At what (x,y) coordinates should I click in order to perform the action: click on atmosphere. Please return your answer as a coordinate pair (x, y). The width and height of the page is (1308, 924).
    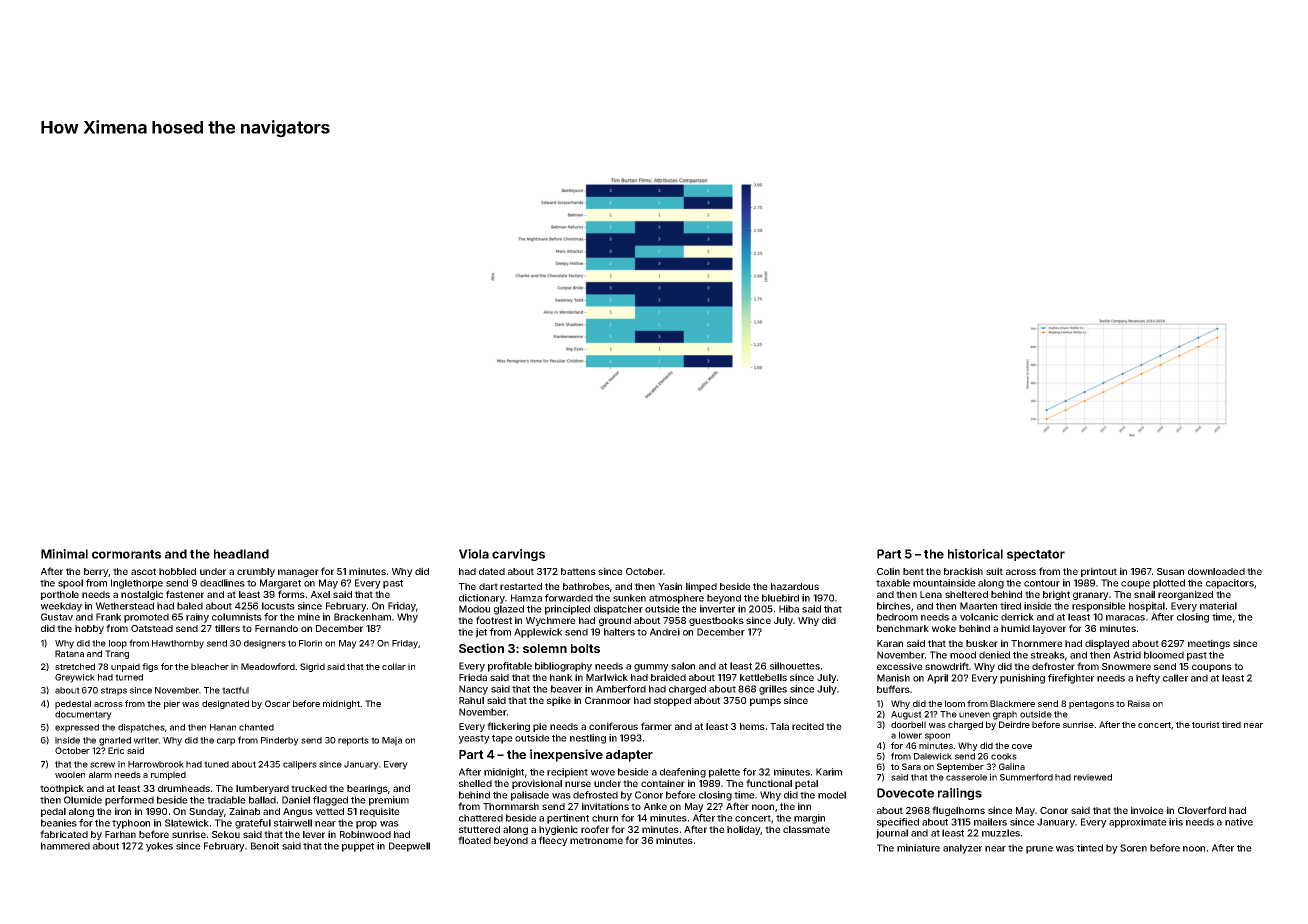
    Looking at the image, I should click on (676, 599).
